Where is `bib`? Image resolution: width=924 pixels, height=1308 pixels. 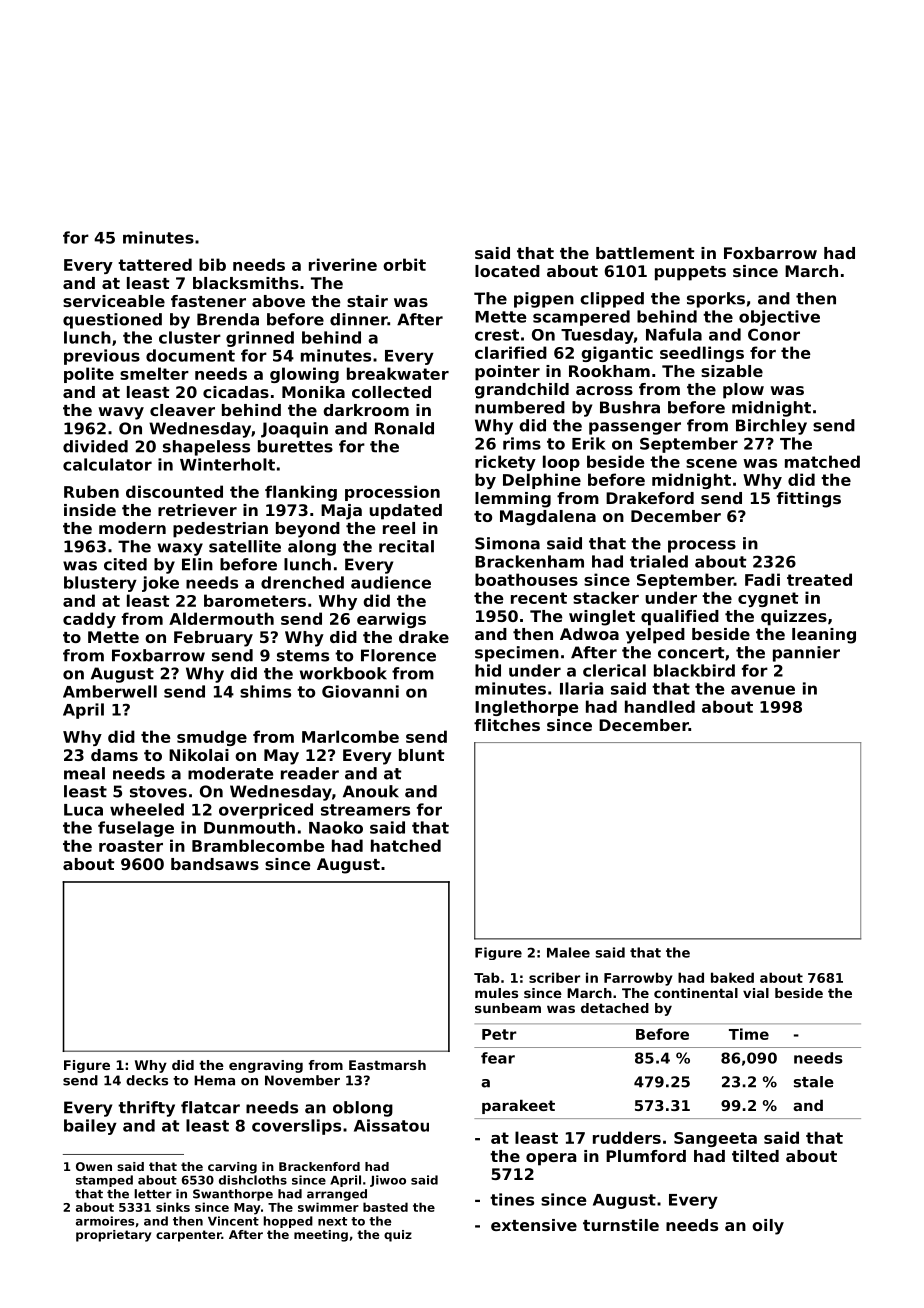
bib is located at coordinates (212, 264).
